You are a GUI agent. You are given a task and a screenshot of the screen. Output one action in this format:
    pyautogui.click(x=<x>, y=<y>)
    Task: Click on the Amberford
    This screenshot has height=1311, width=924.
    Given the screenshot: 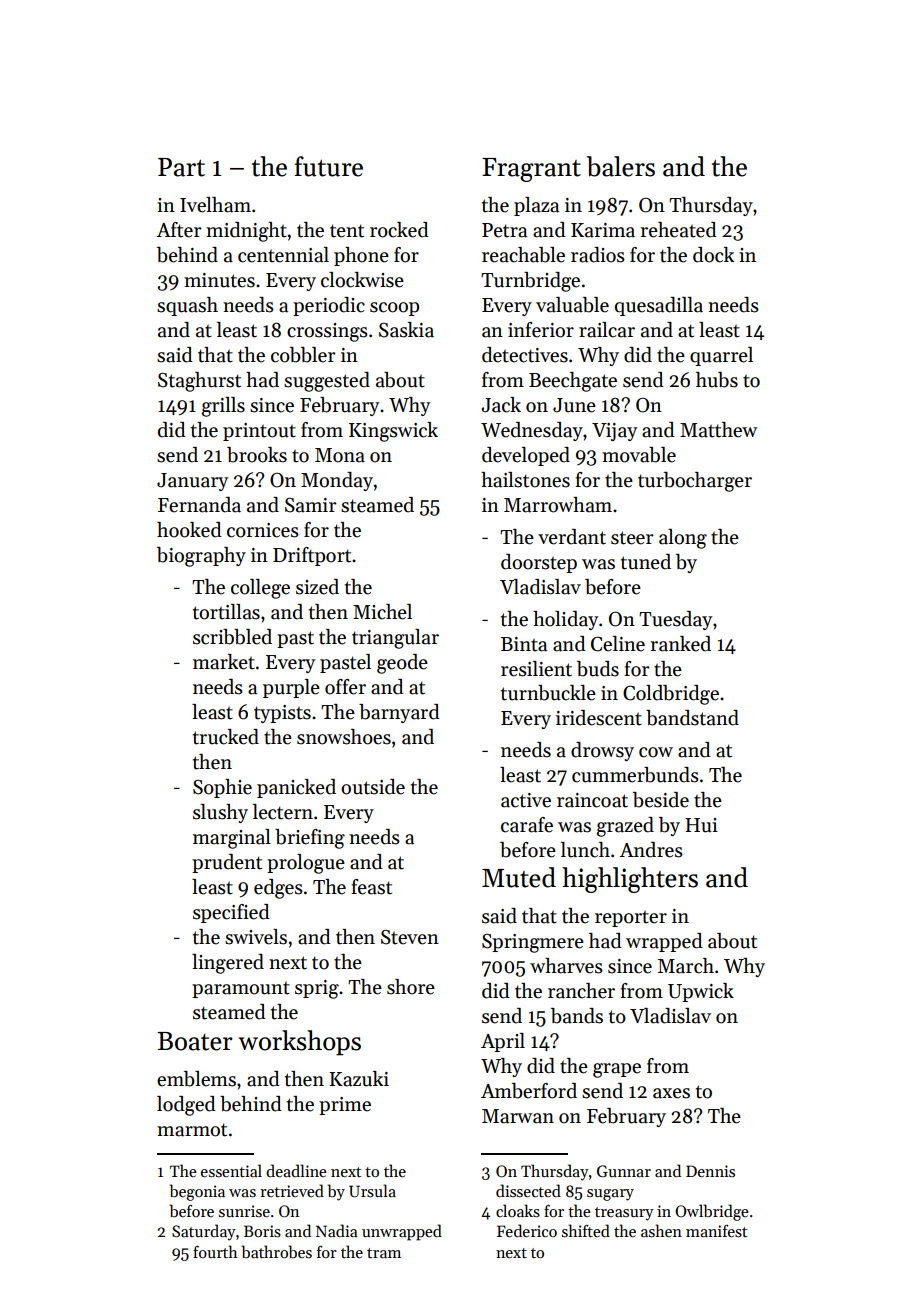 What is the action you would take?
    pyautogui.click(x=529, y=1091)
